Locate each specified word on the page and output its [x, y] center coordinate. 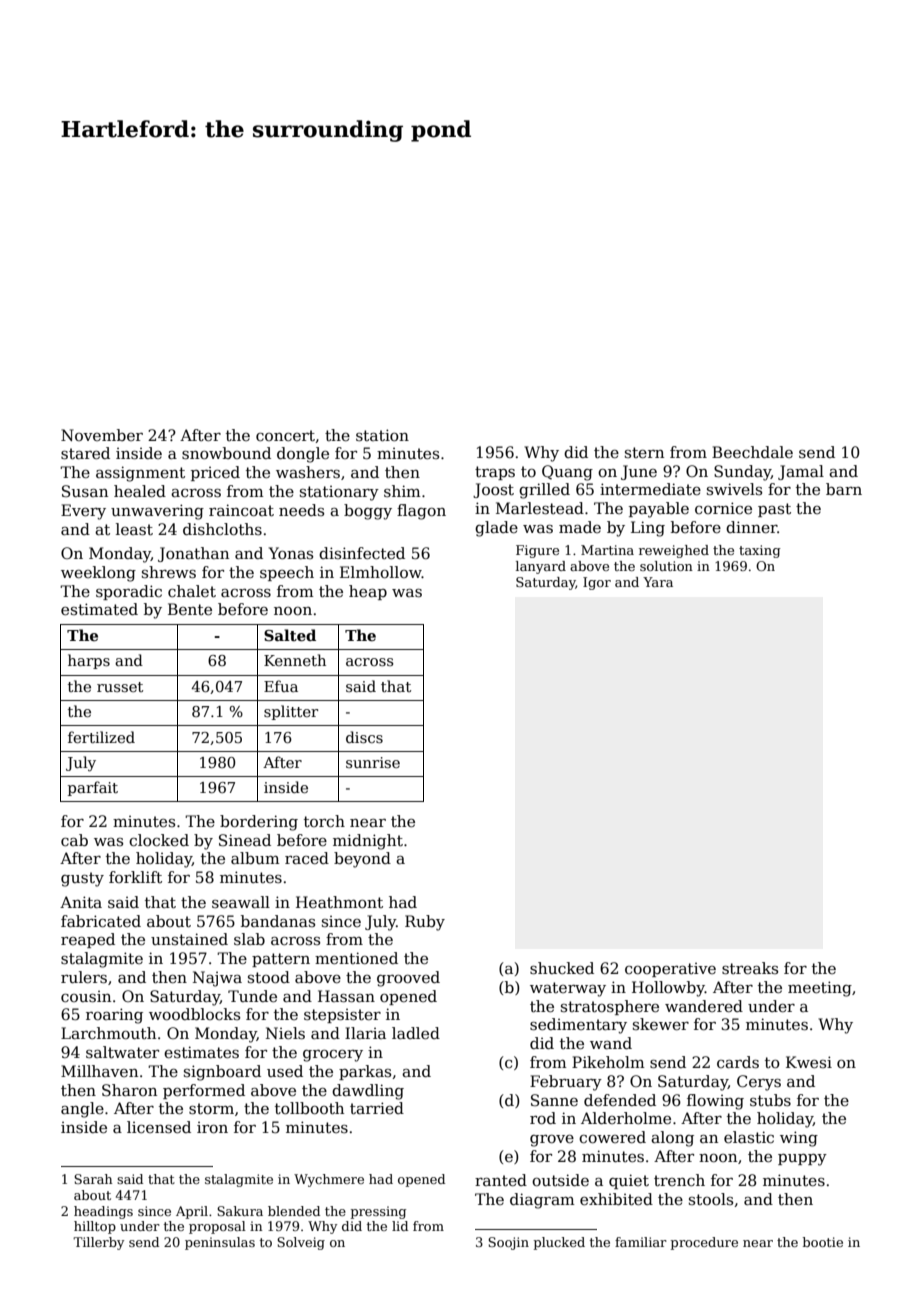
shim [402, 491]
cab [74, 840]
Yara [658, 582]
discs [364, 737]
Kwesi [809, 1062]
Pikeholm [608, 1062]
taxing [760, 551]
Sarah [93, 1179]
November [102, 435]
